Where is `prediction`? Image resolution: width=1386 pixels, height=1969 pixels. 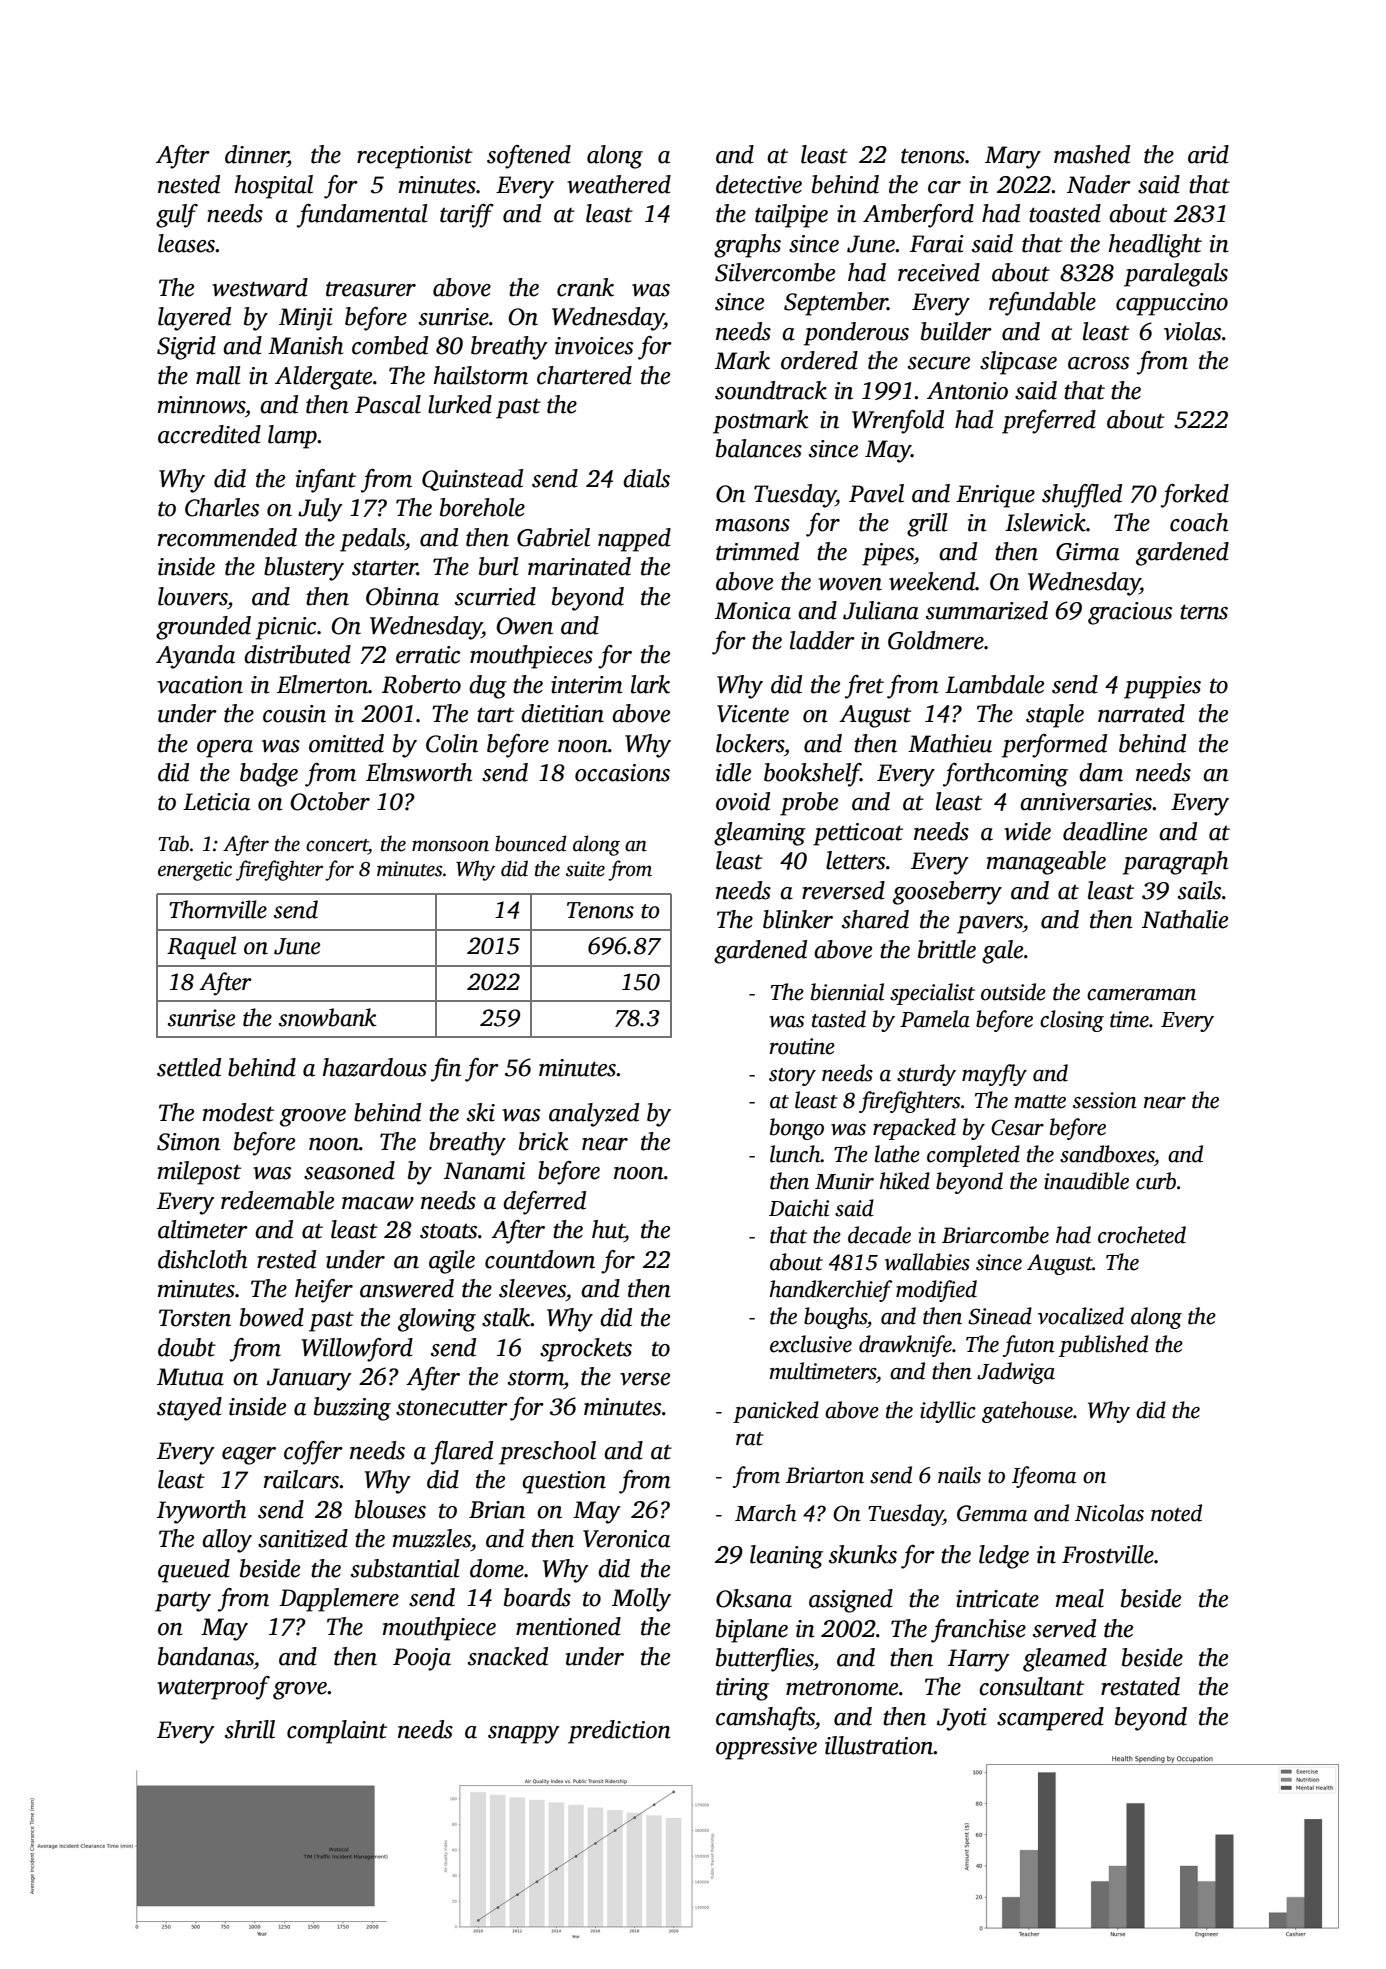
prediction is located at coordinates (619, 1732).
